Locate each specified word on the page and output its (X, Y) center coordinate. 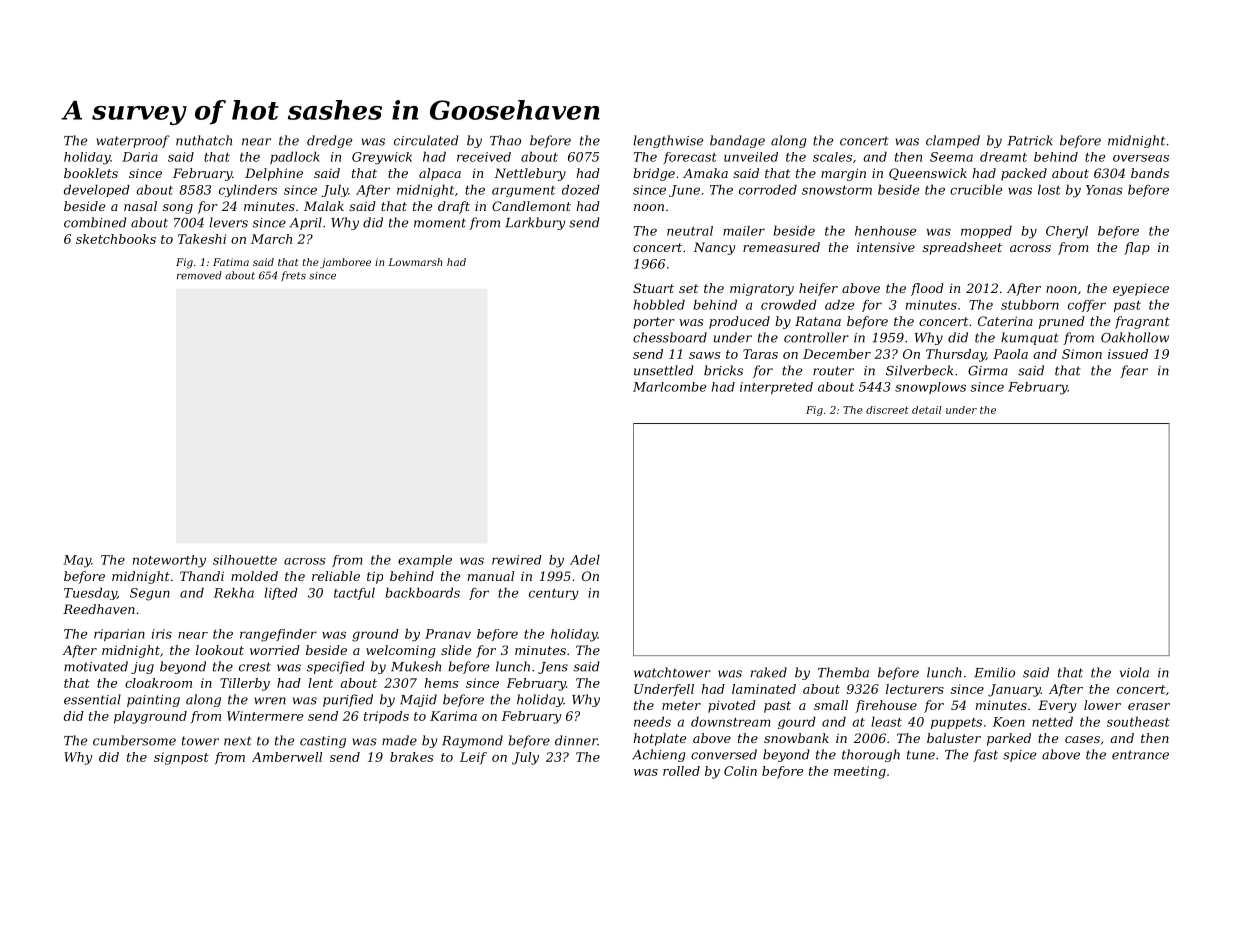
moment (440, 223)
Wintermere (265, 716)
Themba (843, 672)
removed (199, 275)
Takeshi (202, 239)
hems (441, 683)
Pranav (448, 634)
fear (1134, 371)
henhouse (885, 231)
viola (1134, 672)
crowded (789, 304)
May (77, 561)
